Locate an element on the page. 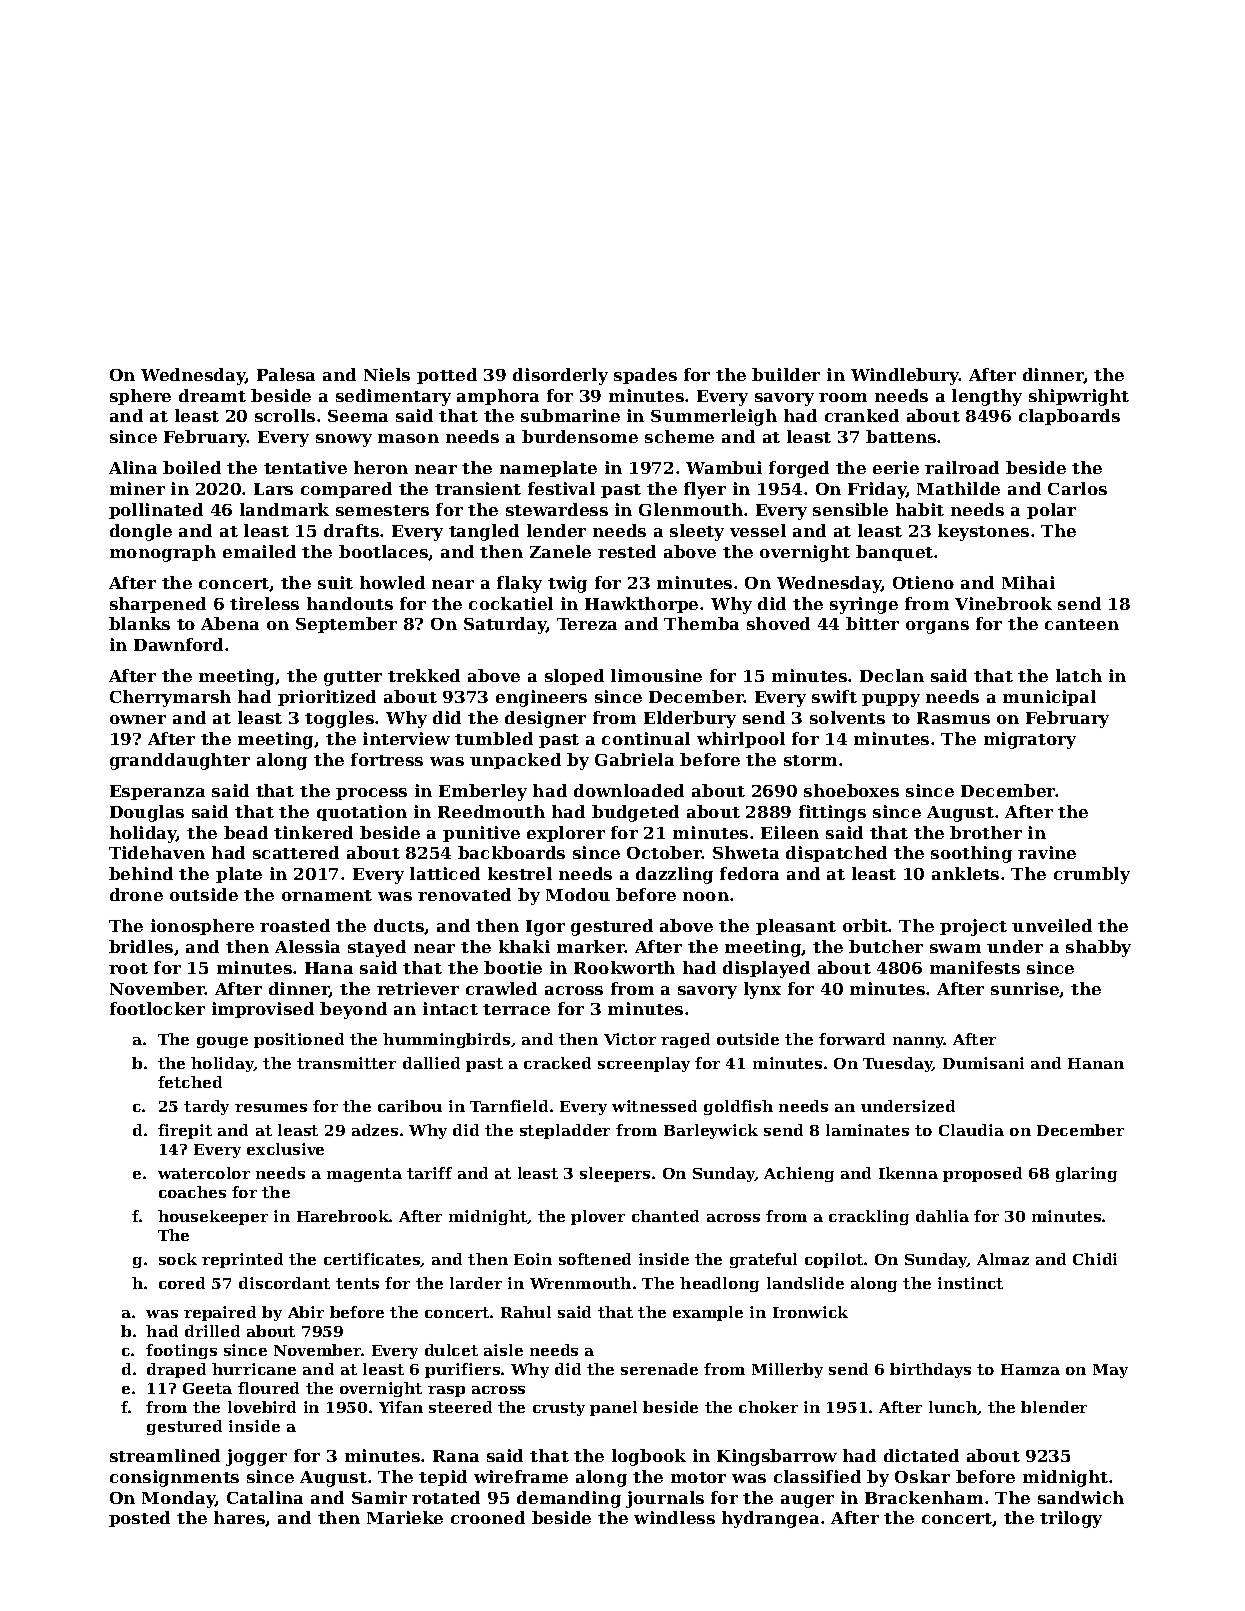  headlong is located at coordinates (719, 1284).
